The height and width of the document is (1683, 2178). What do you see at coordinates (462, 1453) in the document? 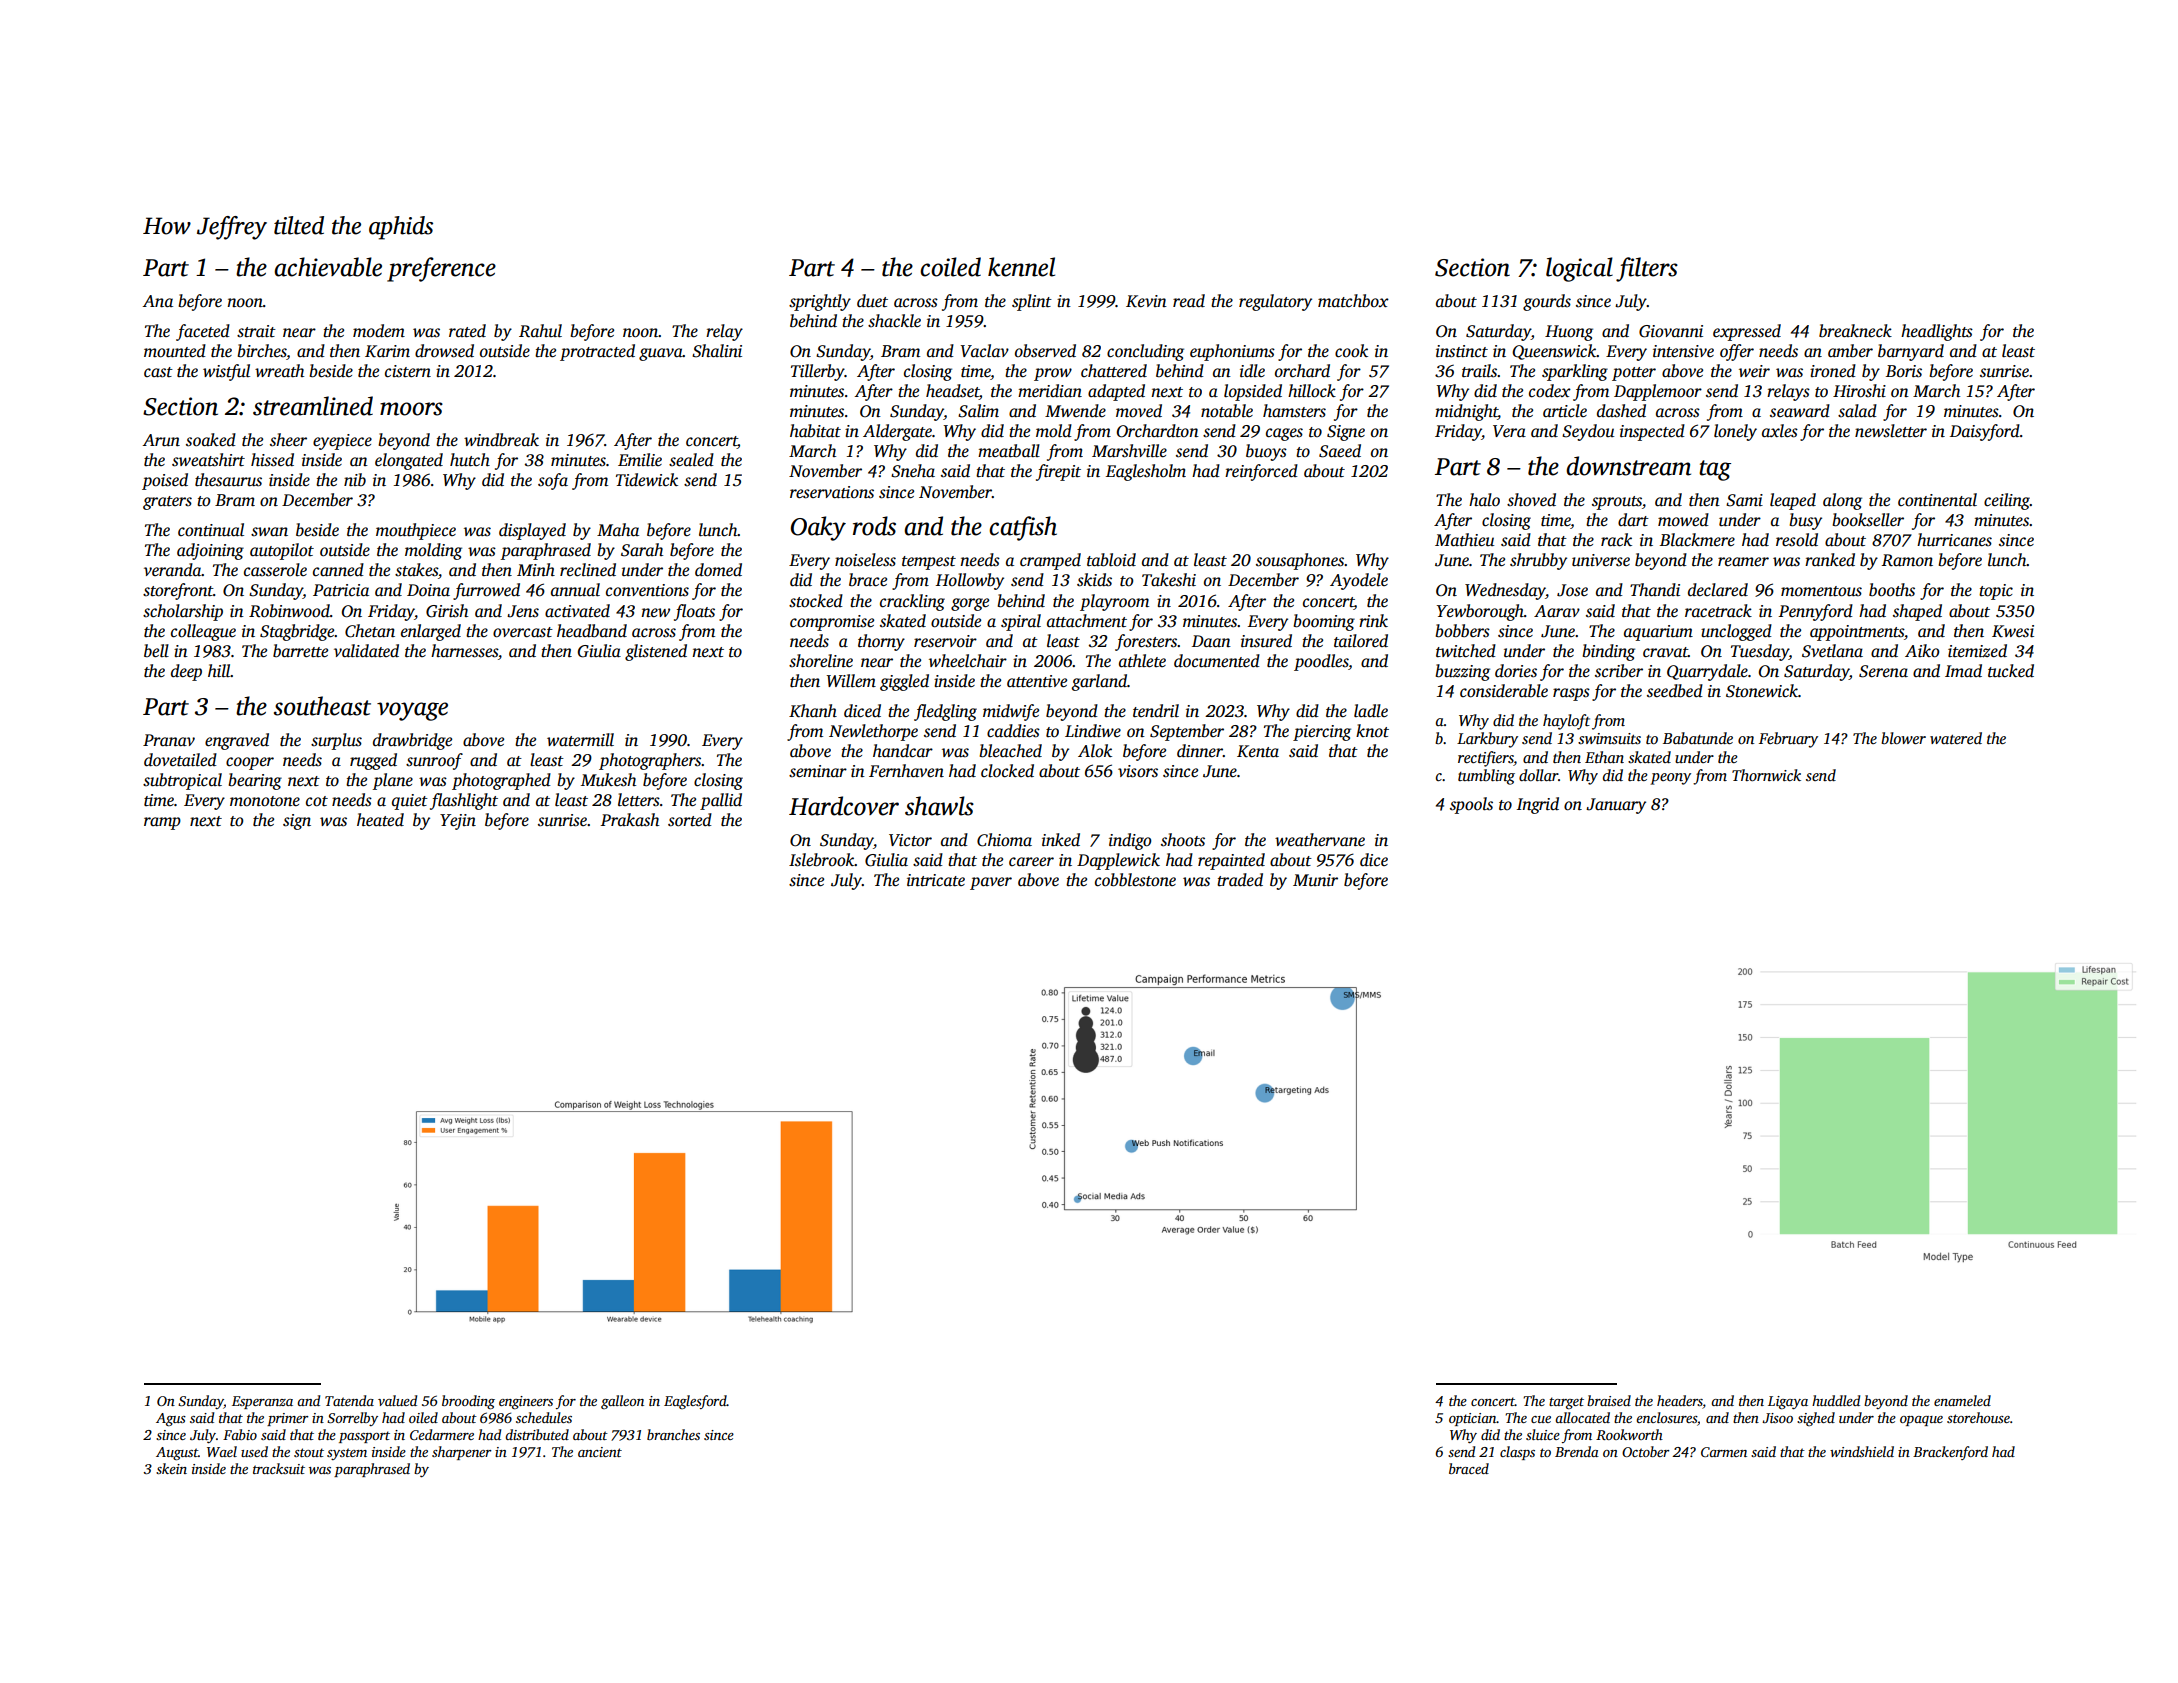
I see `sharpener` at bounding box center [462, 1453].
